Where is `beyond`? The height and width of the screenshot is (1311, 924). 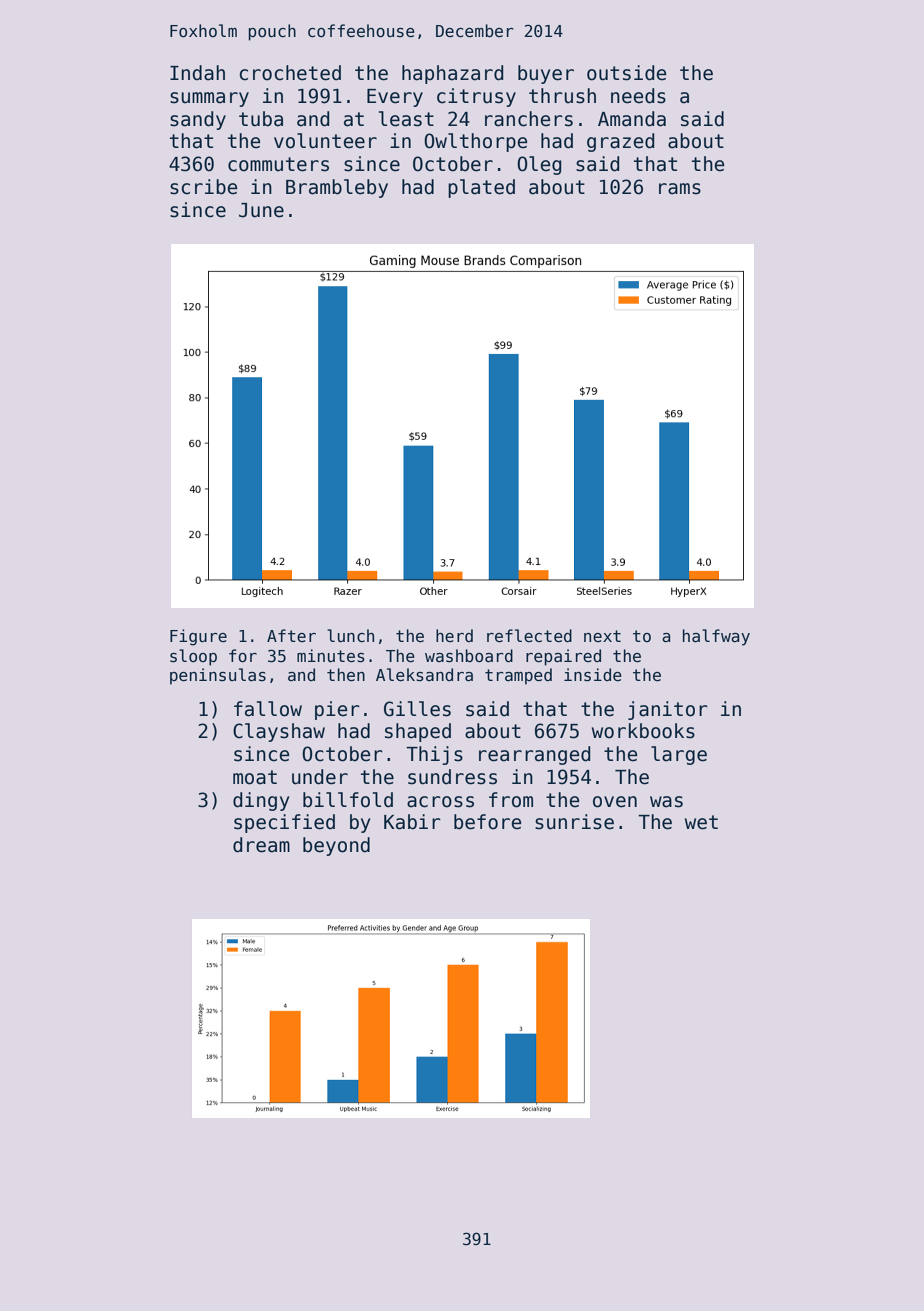
beyond is located at coordinates (336, 846).
